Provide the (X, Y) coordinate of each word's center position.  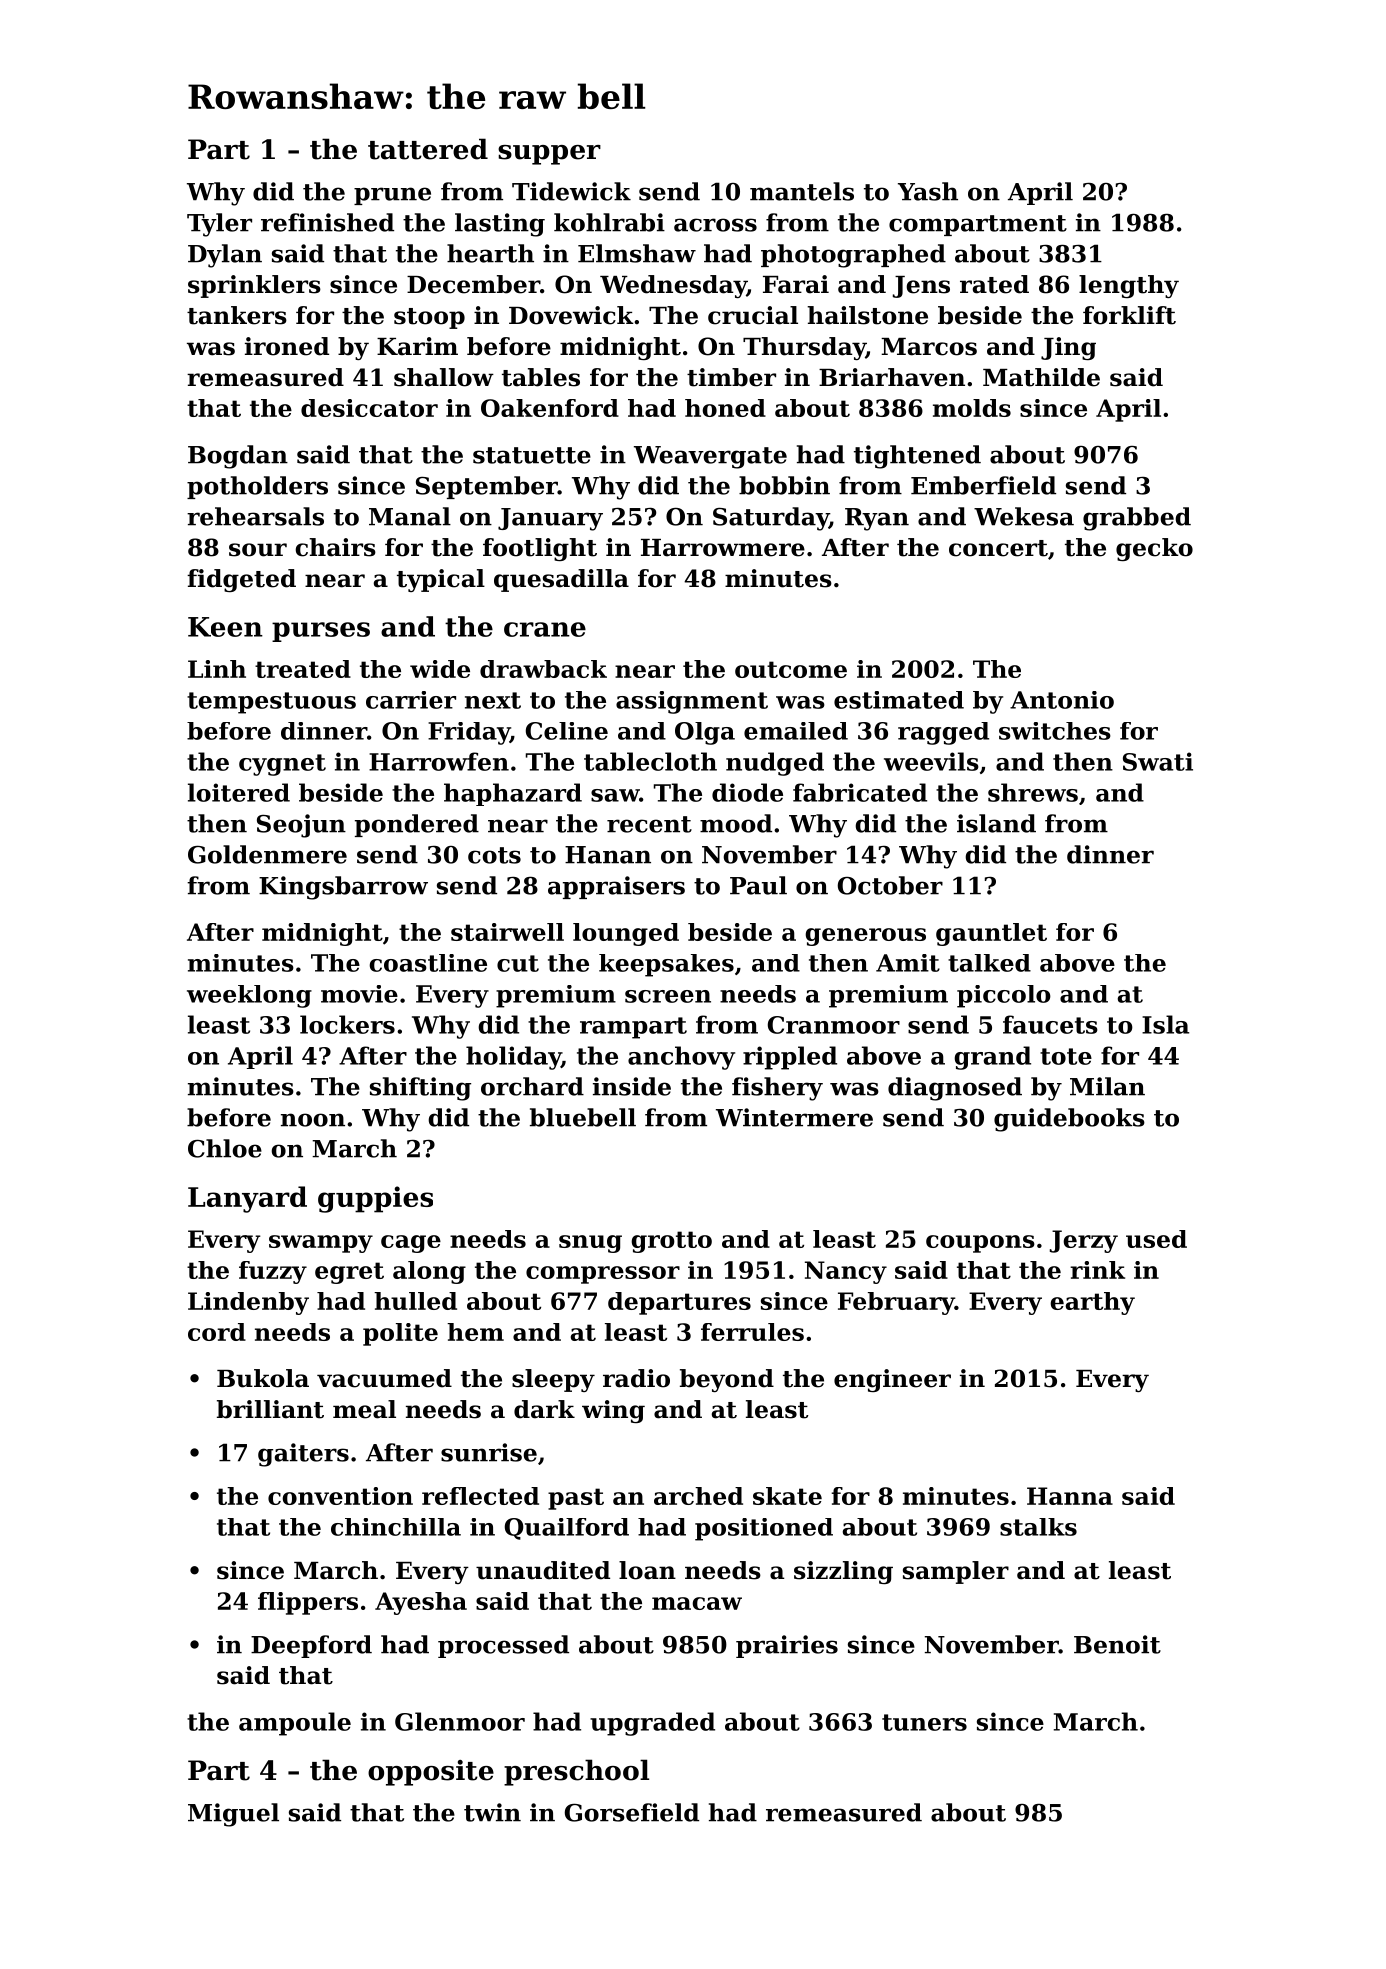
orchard (532, 1086)
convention (340, 1496)
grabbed (1137, 519)
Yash (928, 191)
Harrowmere (723, 548)
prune (392, 196)
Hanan (608, 855)
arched (698, 1496)
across (715, 225)
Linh (217, 669)
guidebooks (1069, 1120)
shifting (420, 1089)
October (890, 885)
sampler (956, 1572)
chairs (335, 547)
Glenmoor (460, 1721)
